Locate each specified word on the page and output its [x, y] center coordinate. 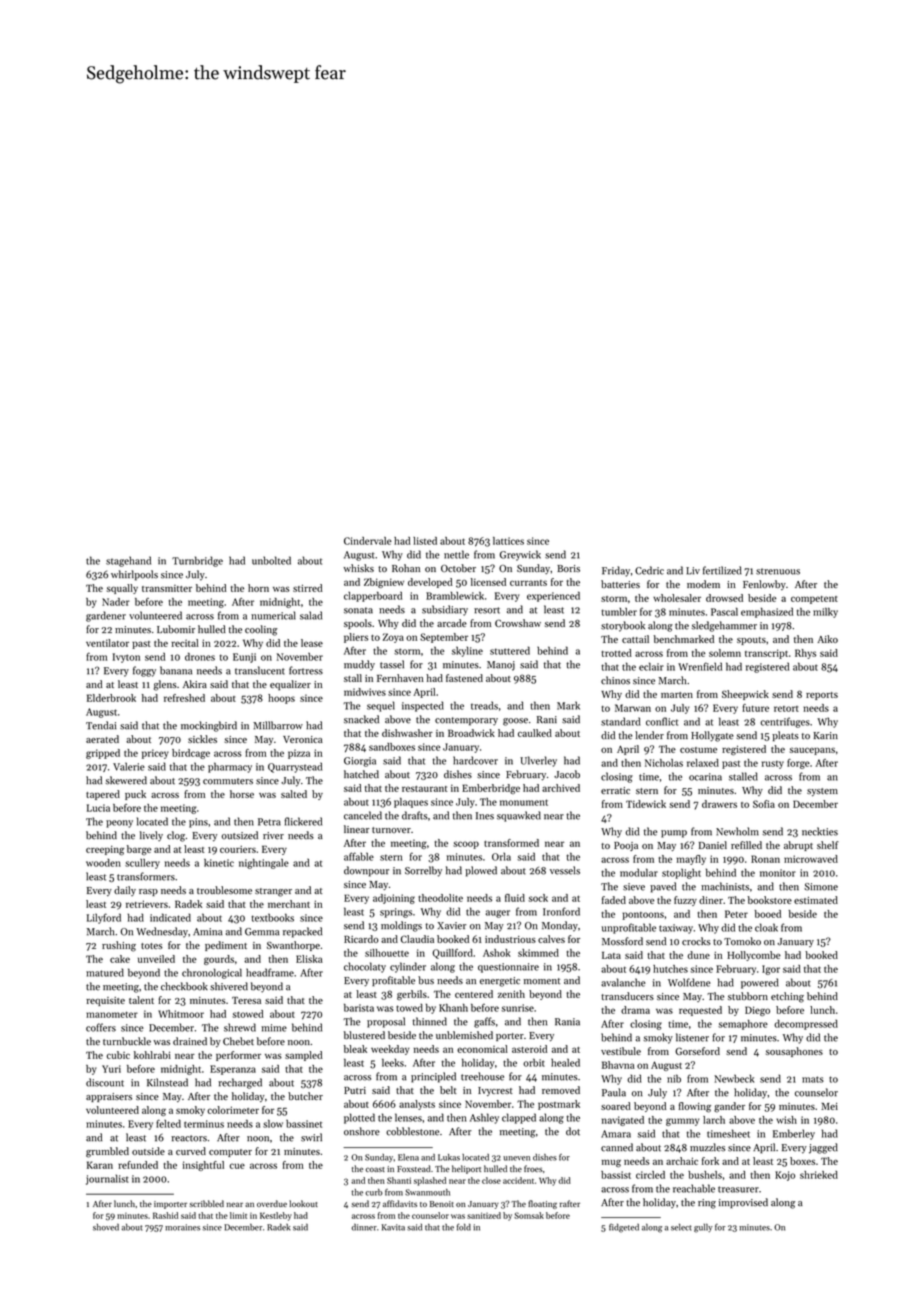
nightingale [264, 864]
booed [768, 914]
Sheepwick [745, 695]
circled [650, 1175]
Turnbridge [197, 561]
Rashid [165, 1215]
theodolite [440, 898]
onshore [362, 1131]
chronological [212, 973]
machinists [725, 886]
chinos [615, 680]
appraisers [109, 1097]
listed [425, 541]
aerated [102, 739]
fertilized [722, 570]
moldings [401, 926]
